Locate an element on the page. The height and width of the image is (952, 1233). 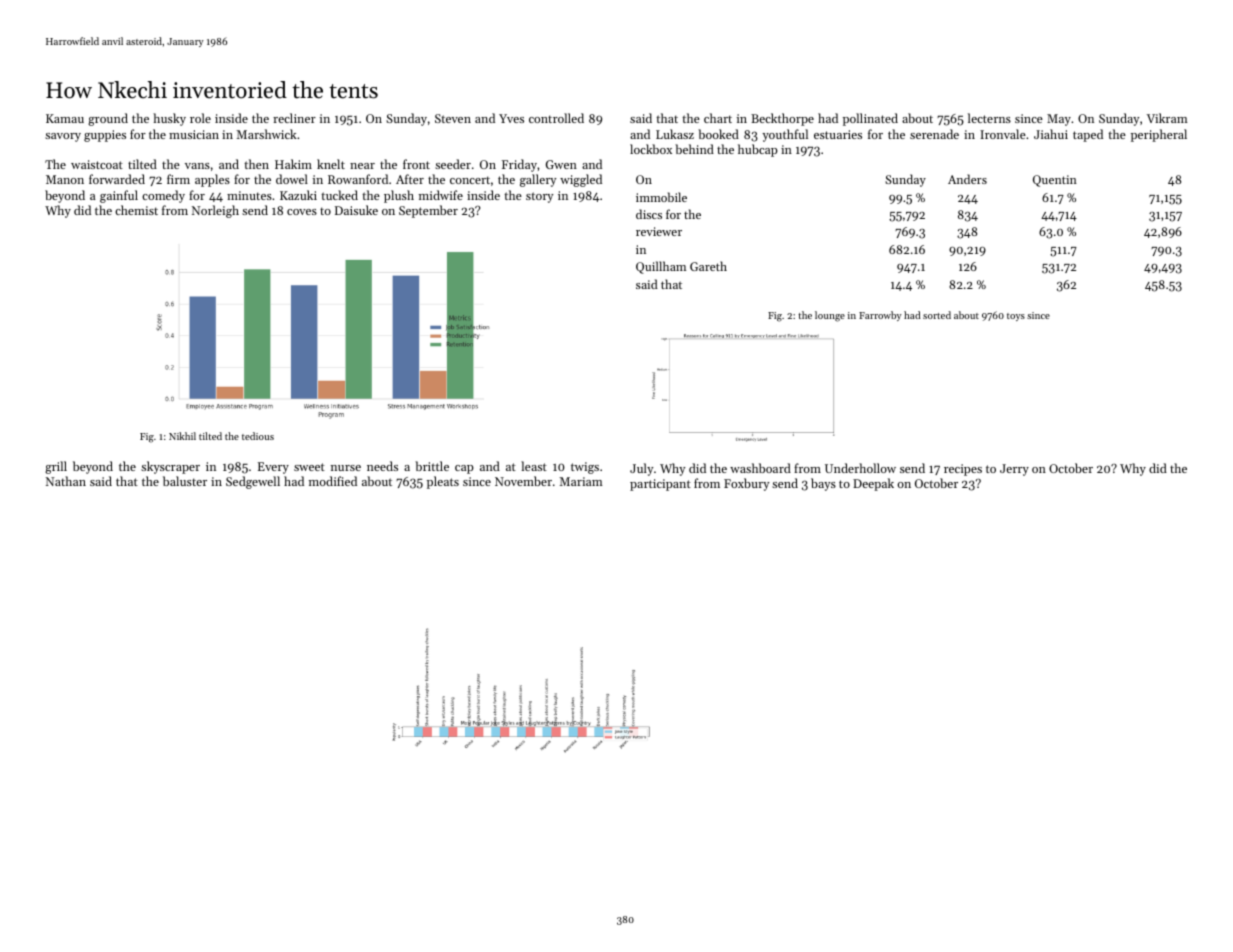
vans is located at coordinates (197, 166).
